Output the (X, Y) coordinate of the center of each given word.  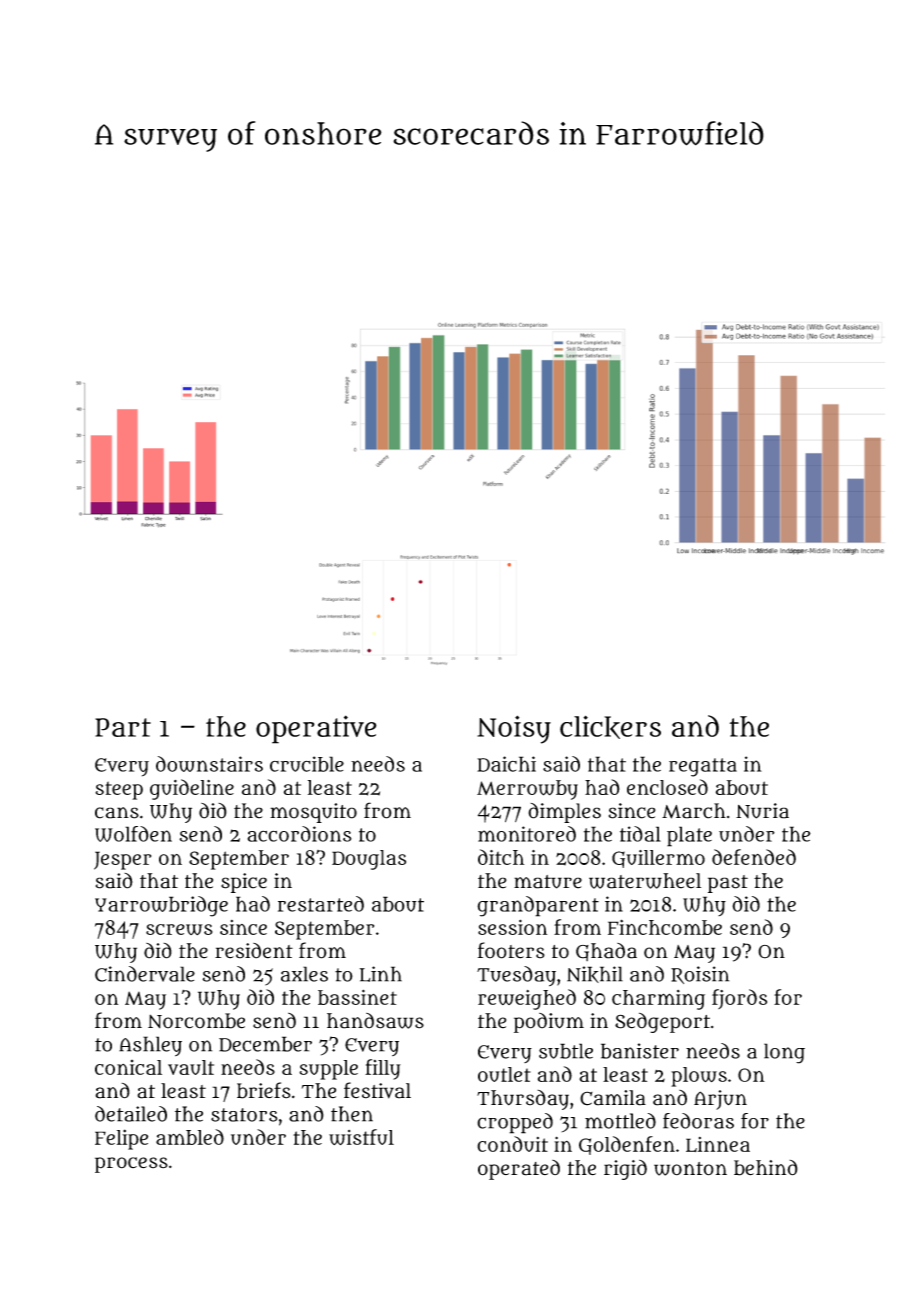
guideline (192, 789)
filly (383, 1069)
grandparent (538, 906)
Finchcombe (665, 927)
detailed (131, 1114)
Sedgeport (662, 1022)
